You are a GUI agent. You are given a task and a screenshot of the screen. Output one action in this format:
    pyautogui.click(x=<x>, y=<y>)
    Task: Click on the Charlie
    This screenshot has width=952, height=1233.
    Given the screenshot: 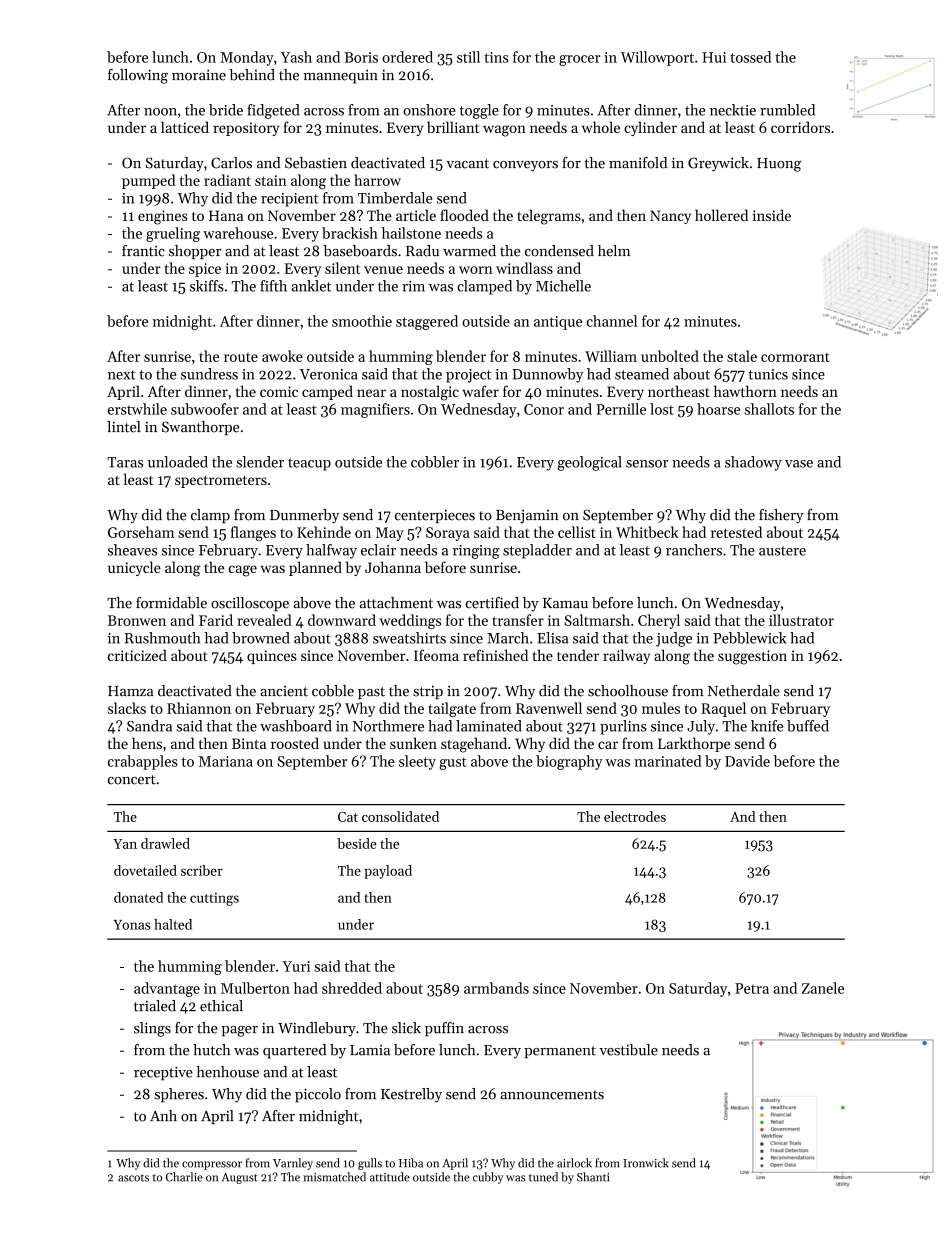 What is the action you would take?
    pyautogui.click(x=184, y=1177)
